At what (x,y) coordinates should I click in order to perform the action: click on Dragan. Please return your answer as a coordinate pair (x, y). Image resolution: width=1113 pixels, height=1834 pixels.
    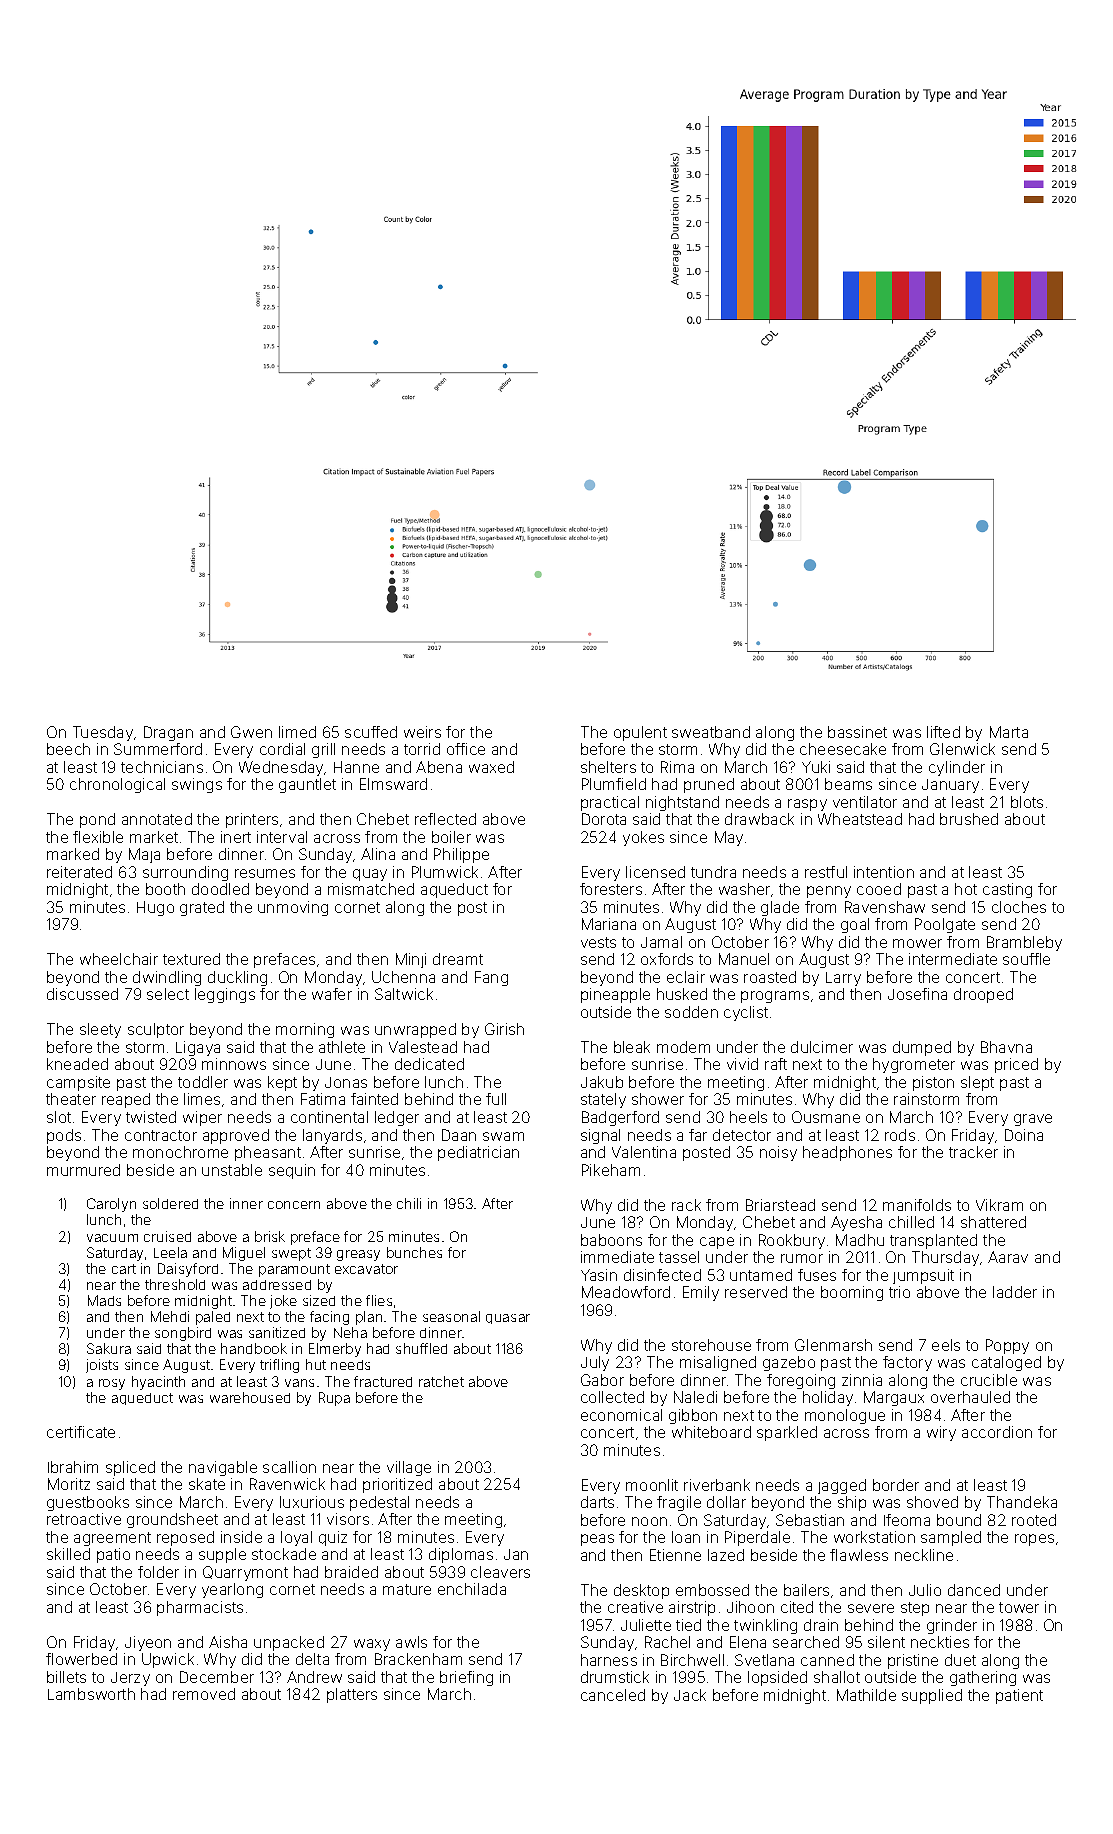
    Looking at the image, I should click on (168, 733).
